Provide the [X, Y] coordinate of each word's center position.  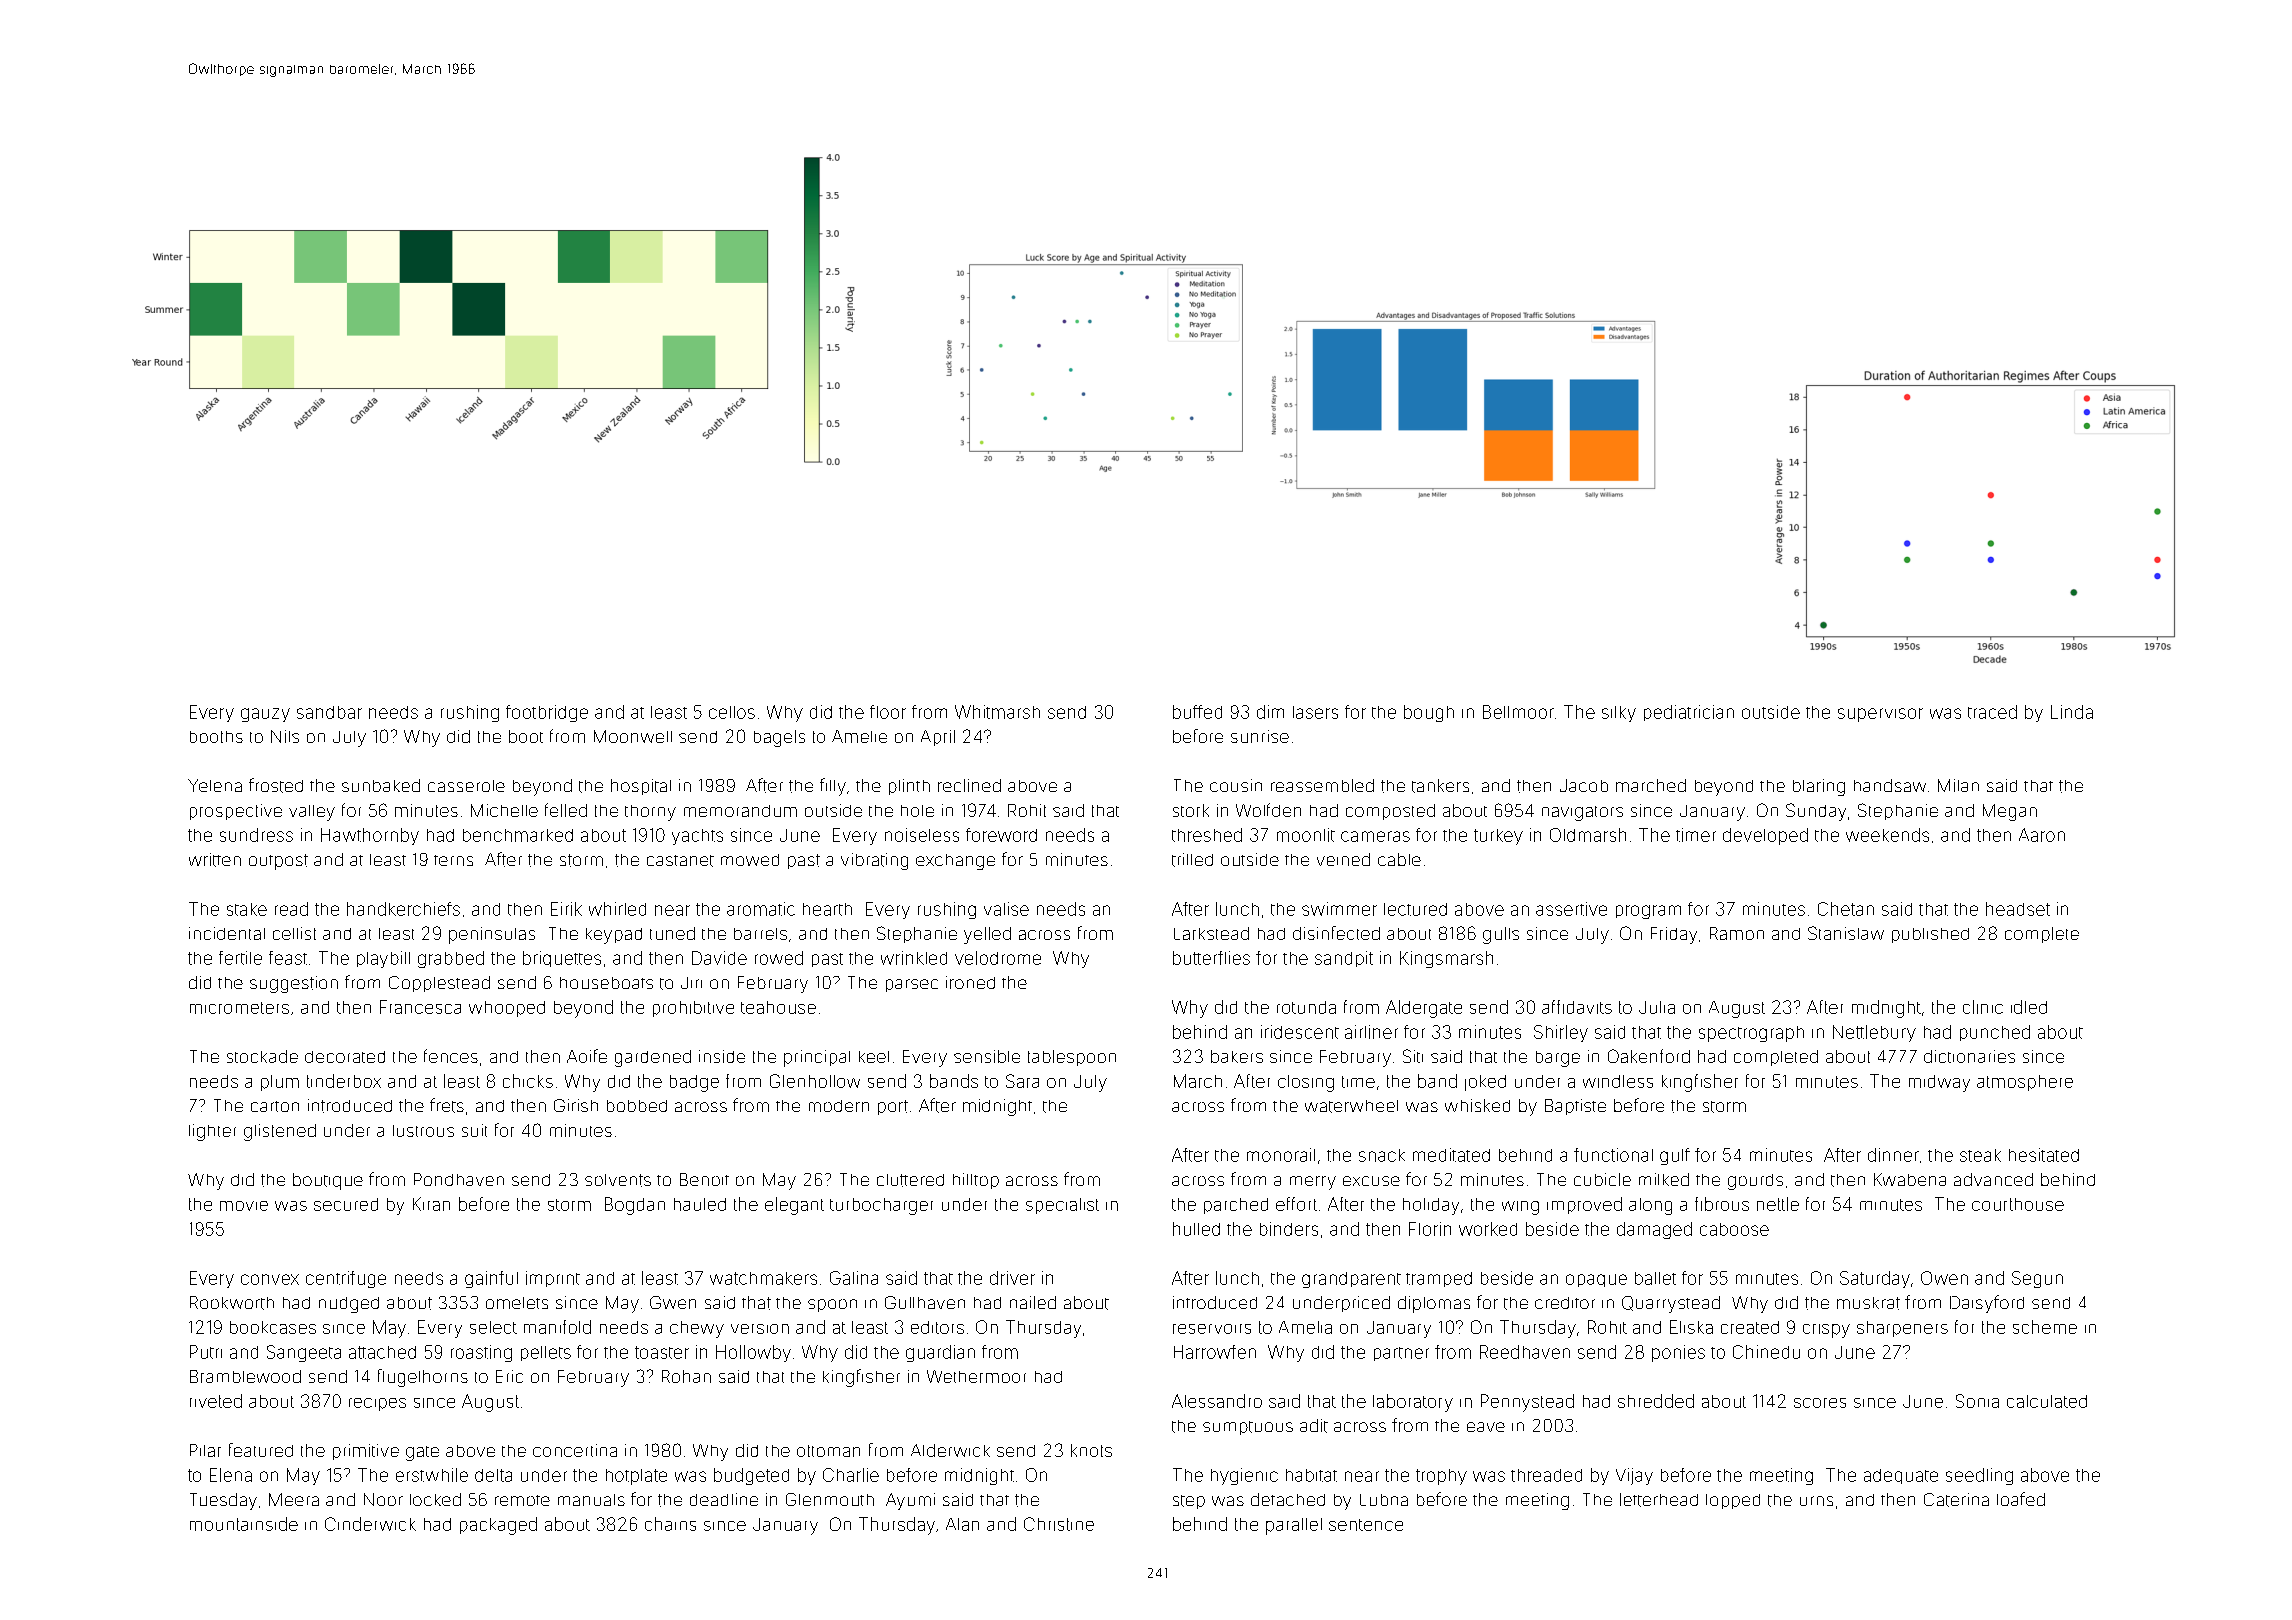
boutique [328, 1181]
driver [1012, 1278]
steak [1980, 1155]
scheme [2045, 1327]
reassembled [1322, 785]
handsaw [1890, 785]
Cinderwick [370, 1524]
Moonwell [633, 736]
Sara [1022, 1081]
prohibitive [693, 1009]
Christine [1059, 1524]
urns [1816, 1501]
